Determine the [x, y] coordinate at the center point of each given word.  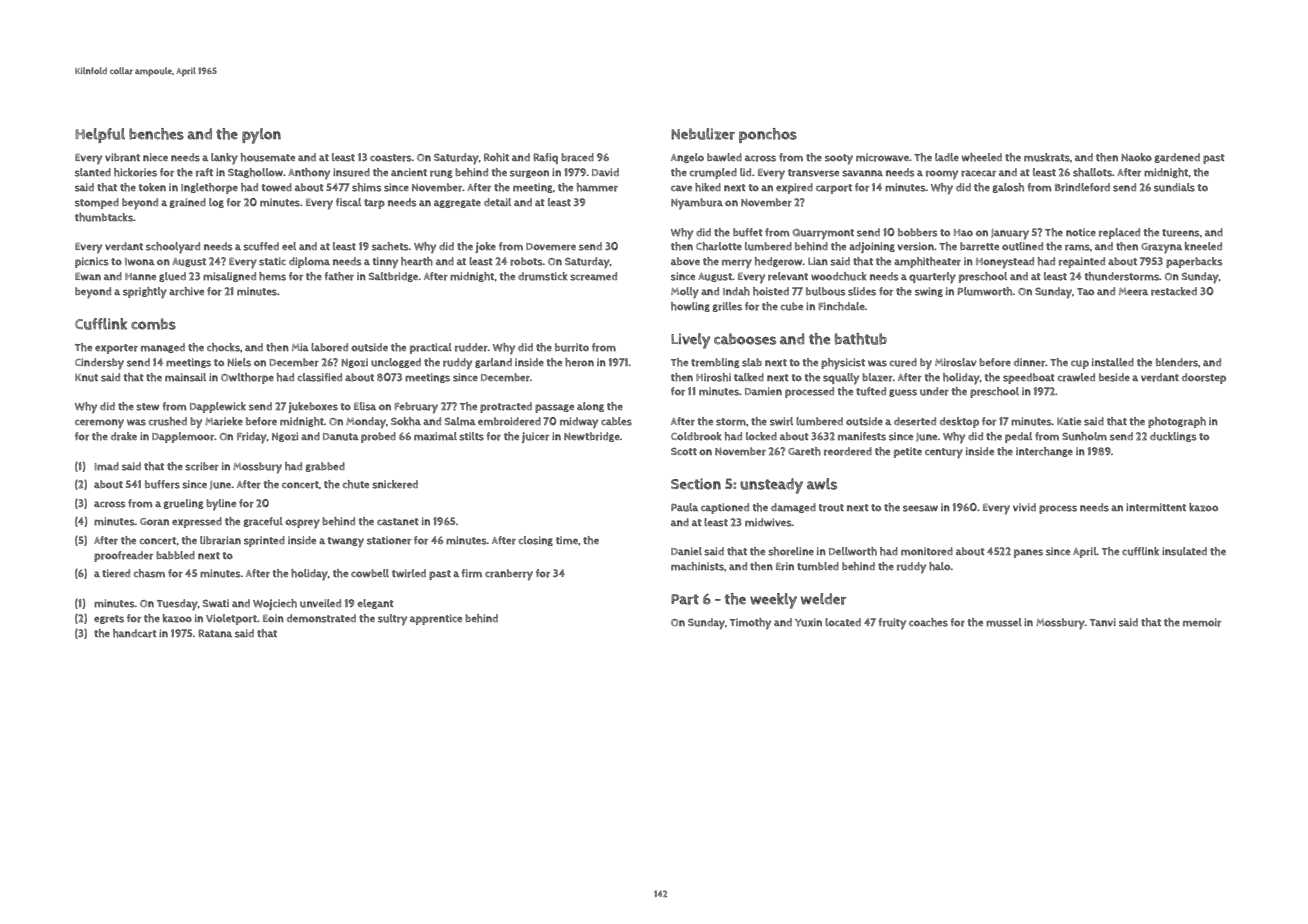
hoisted [771, 291]
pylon [261, 136]
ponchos [768, 135]
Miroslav [956, 362]
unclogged [396, 363]
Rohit [496, 157]
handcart [134, 633]
